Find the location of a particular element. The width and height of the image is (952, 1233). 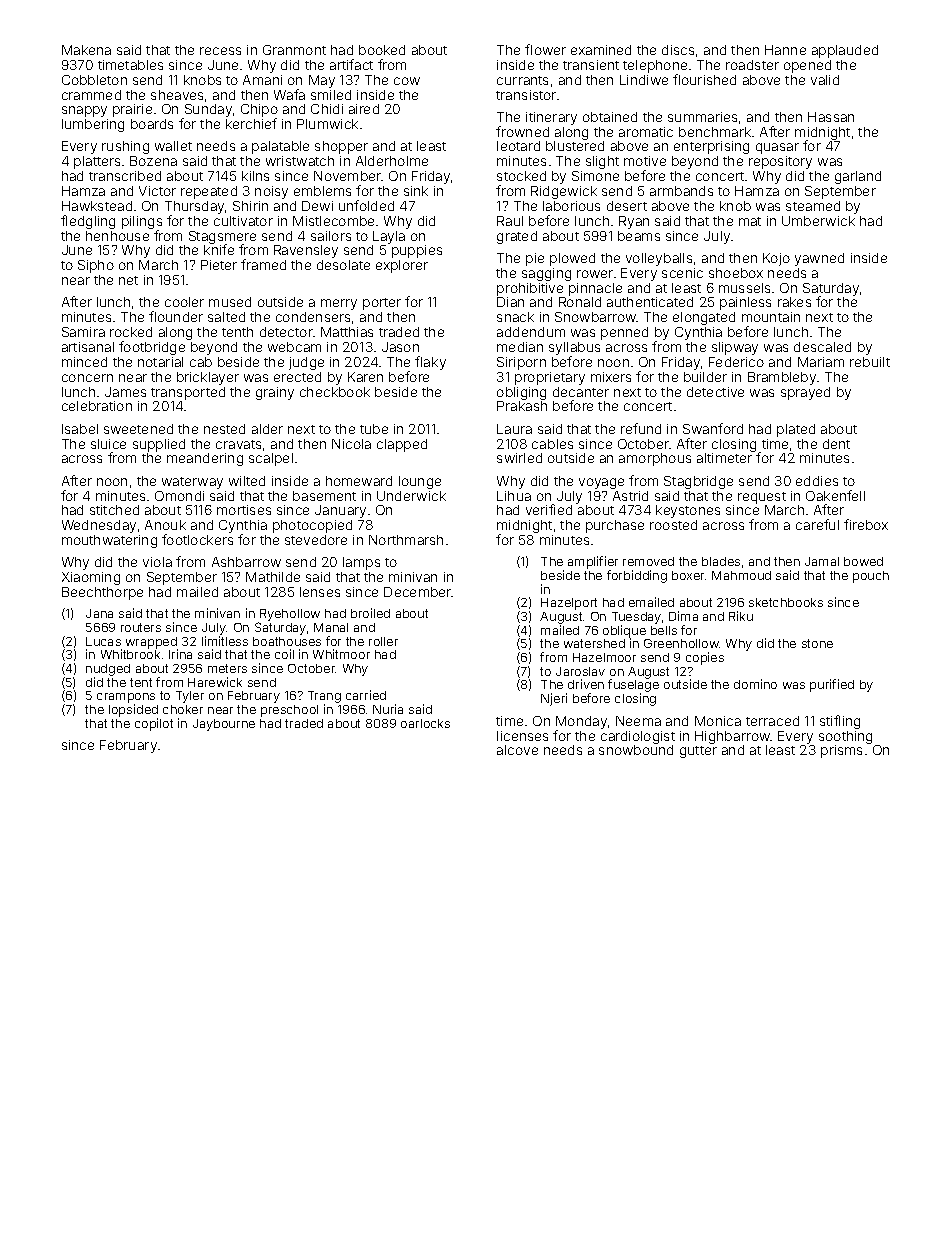

salted is located at coordinates (226, 317).
